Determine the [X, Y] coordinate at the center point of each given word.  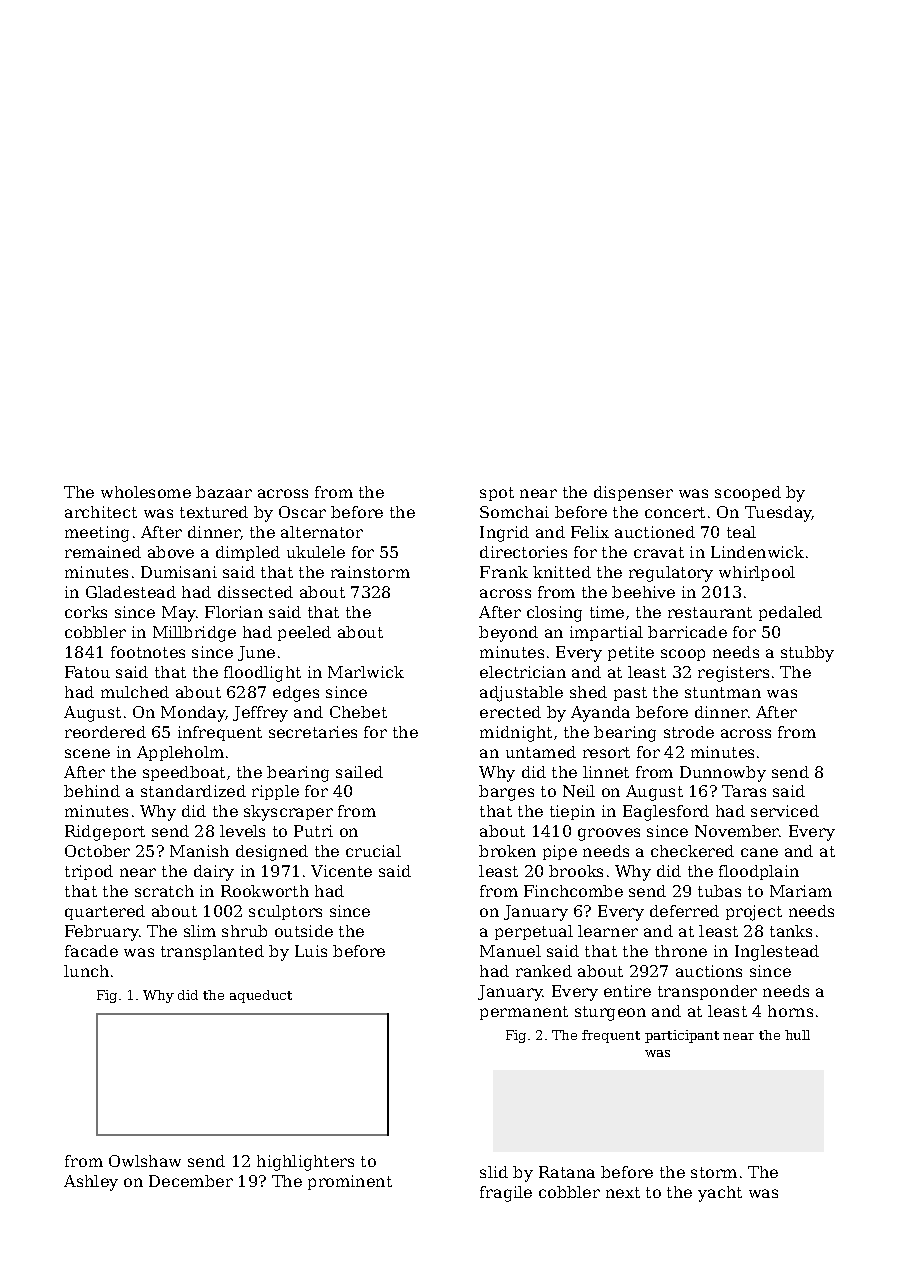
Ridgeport [105, 833]
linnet [606, 772]
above [171, 552]
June [256, 653]
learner [608, 931]
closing [554, 614]
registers [733, 674]
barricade [687, 632]
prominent [350, 1182]
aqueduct [261, 996]
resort [606, 752]
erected [510, 712]
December [191, 1181]
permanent [524, 1013]
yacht [720, 1194]
